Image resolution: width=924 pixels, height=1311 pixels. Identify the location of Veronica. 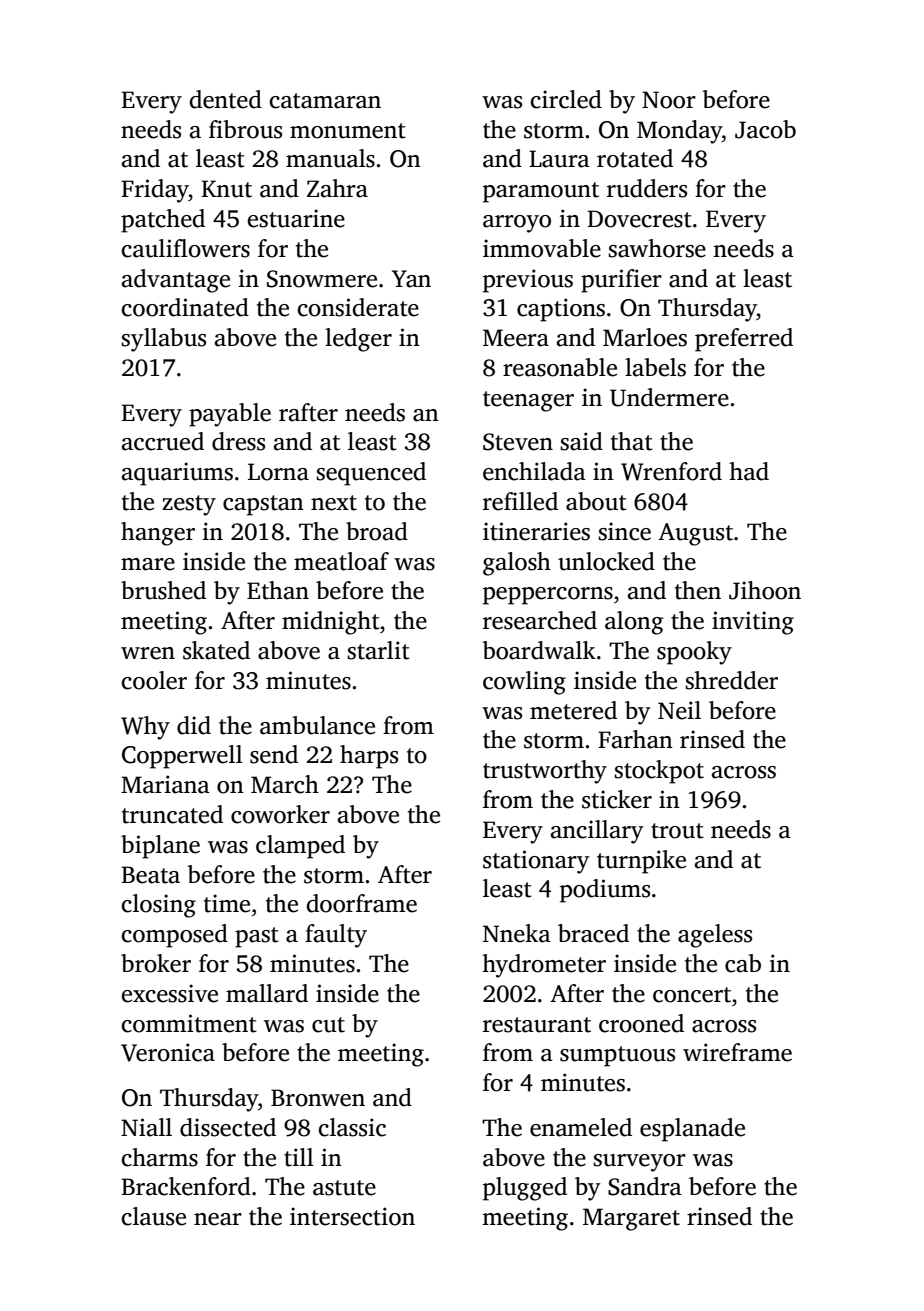
(168, 1052).
